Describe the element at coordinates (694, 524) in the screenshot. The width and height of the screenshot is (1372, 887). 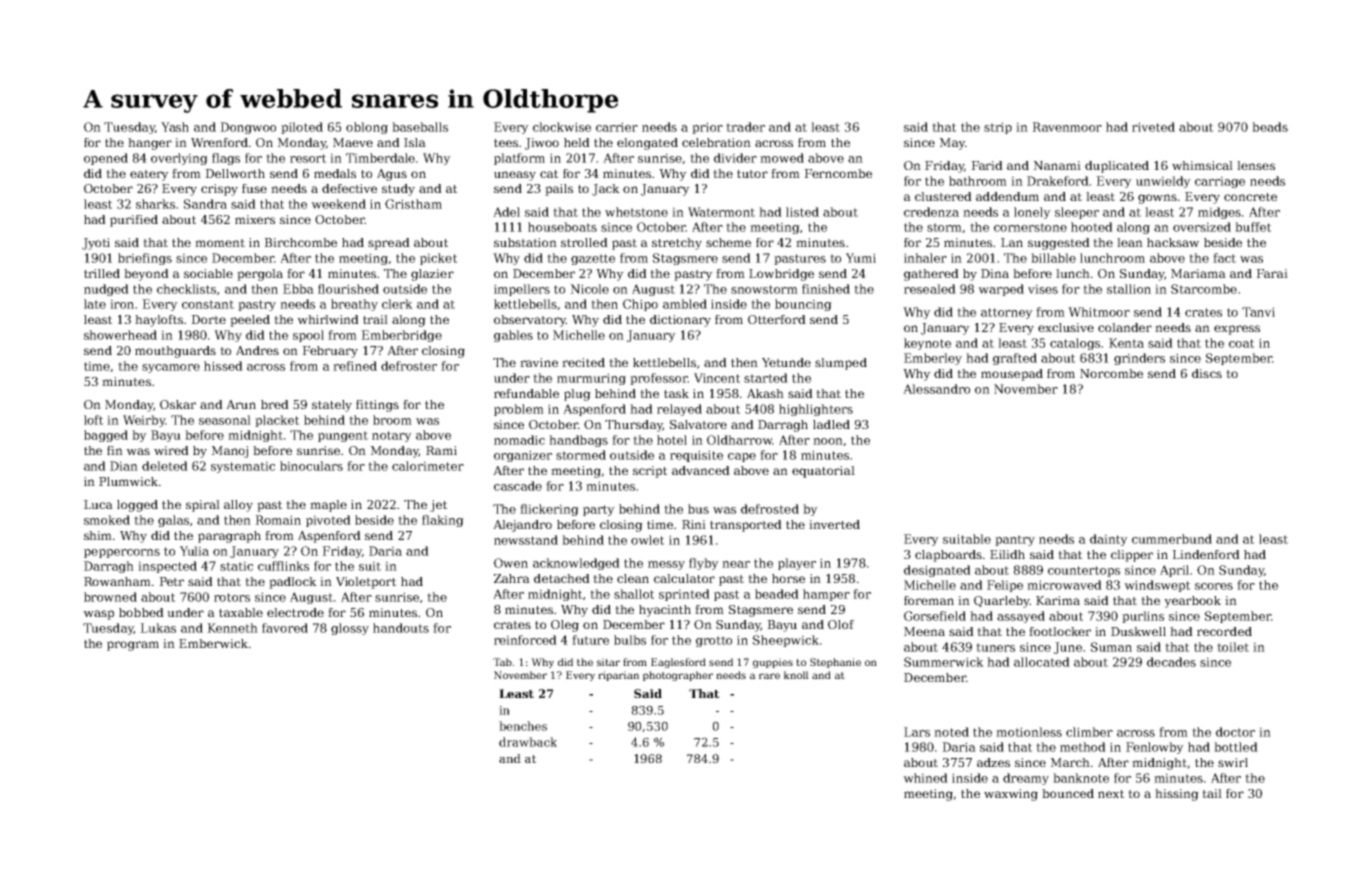
I see `Rini` at that location.
